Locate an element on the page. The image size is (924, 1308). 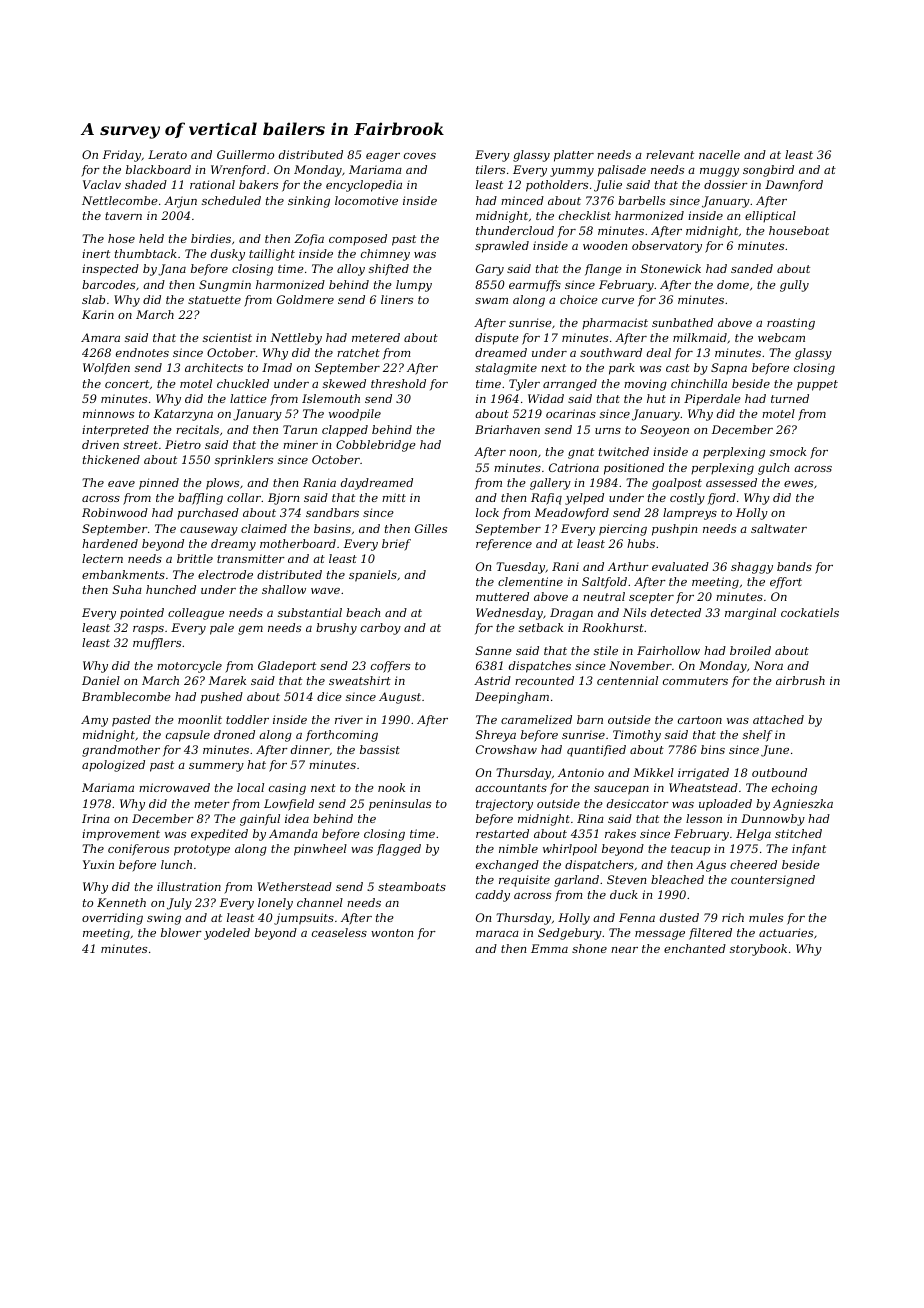
driven is located at coordinates (100, 444).
